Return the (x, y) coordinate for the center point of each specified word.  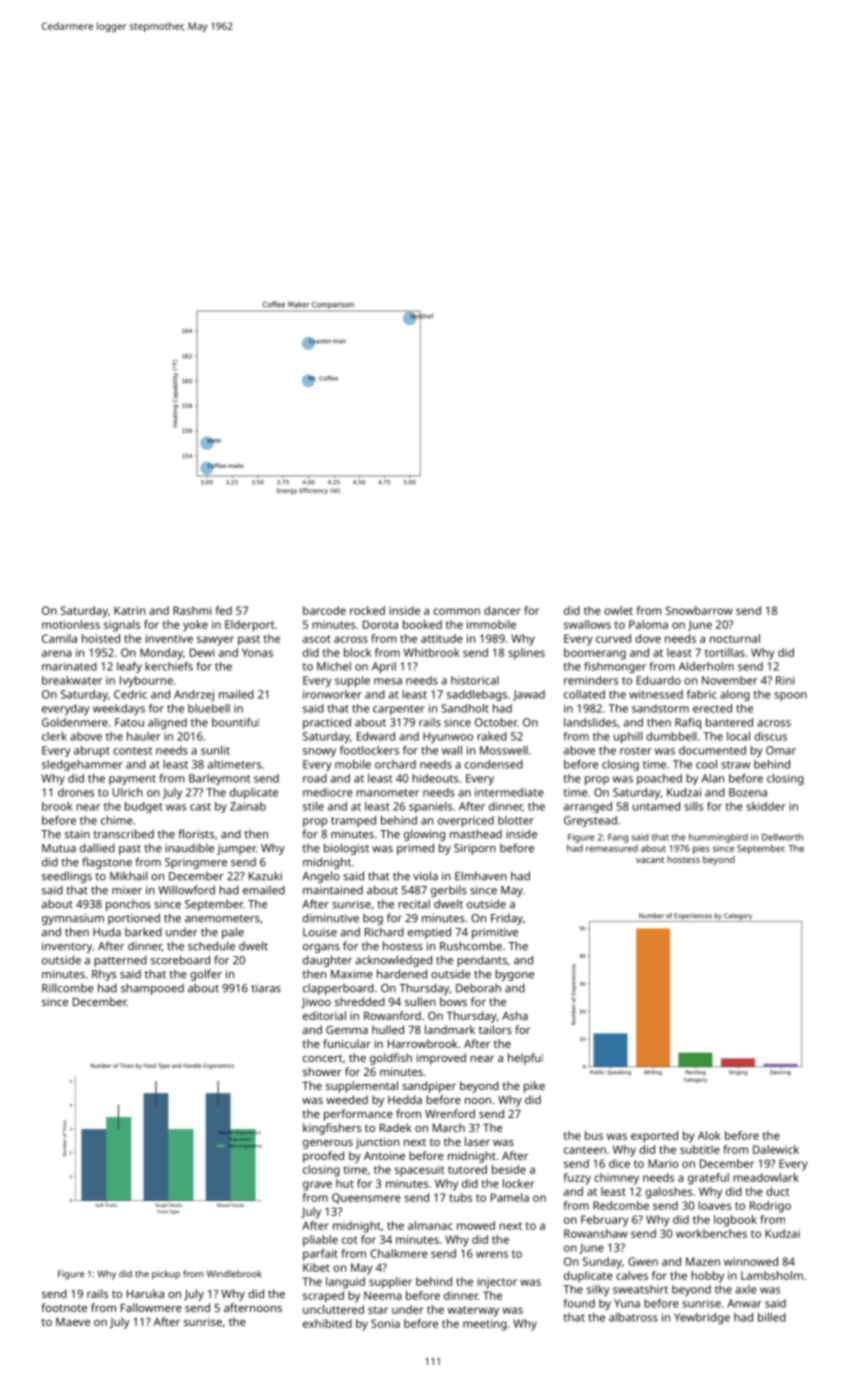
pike (534, 1087)
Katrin (129, 610)
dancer (502, 610)
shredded (360, 1001)
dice (619, 1163)
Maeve (73, 1322)
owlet (618, 610)
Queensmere (366, 1198)
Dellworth (782, 837)
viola (425, 876)
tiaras (266, 988)
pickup (166, 1275)
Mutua (59, 848)
